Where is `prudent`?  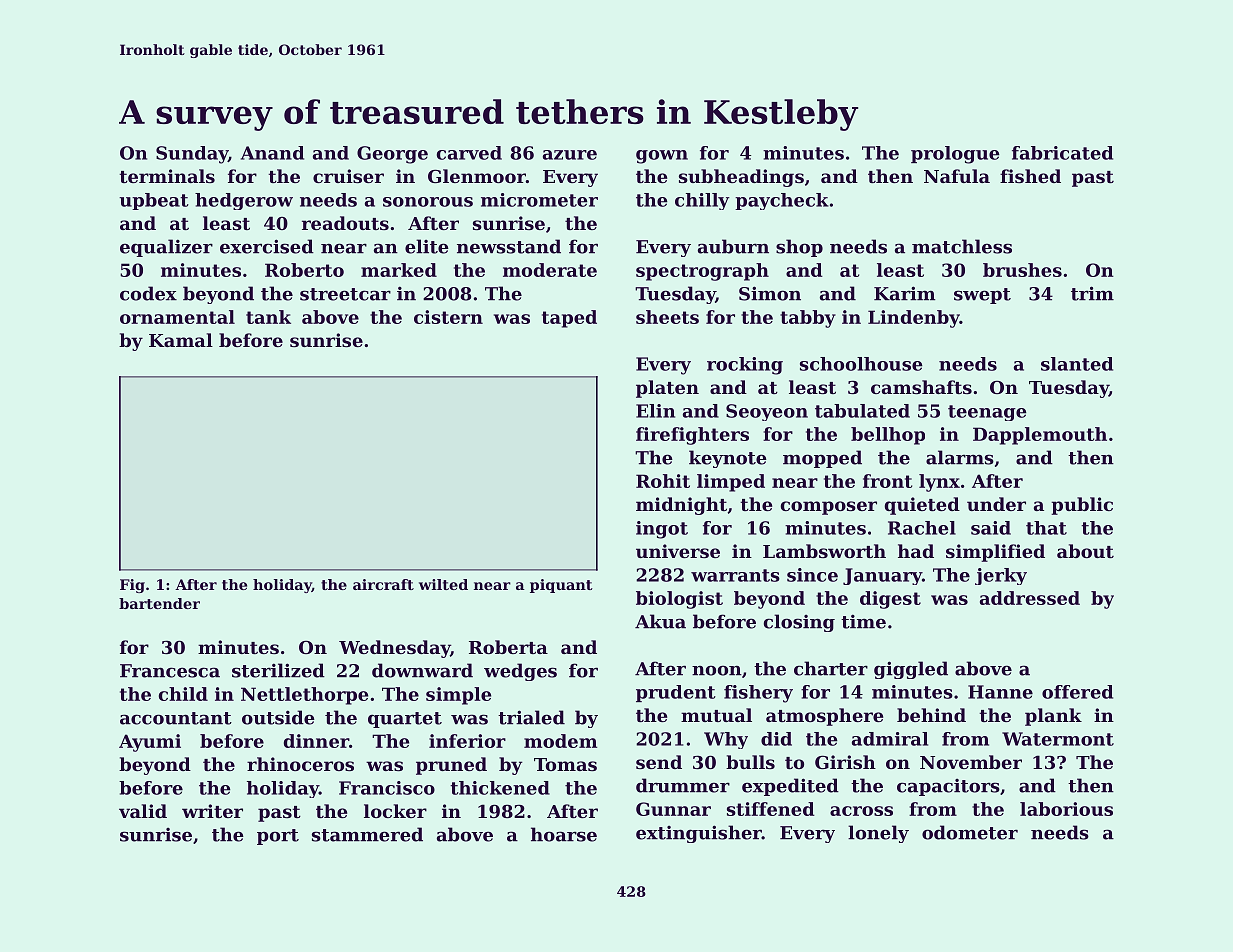
prudent is located at coordinates (676, 693).
